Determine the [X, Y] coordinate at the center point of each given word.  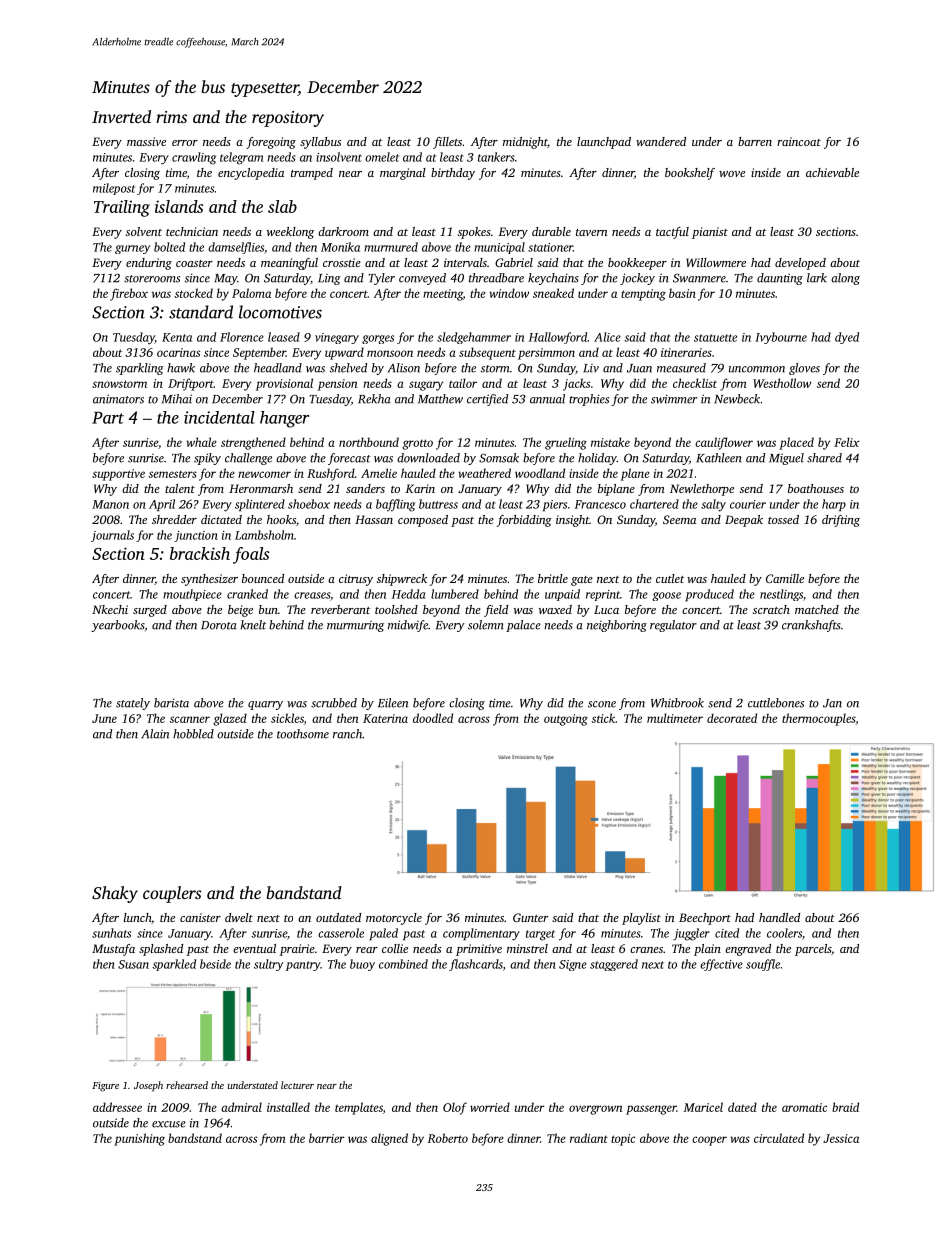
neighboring [617, 626]
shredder [174, 519]
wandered [661, 141]
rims [171, 117]
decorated [732, 718]
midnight [525, 143]
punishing [139, 1139]
